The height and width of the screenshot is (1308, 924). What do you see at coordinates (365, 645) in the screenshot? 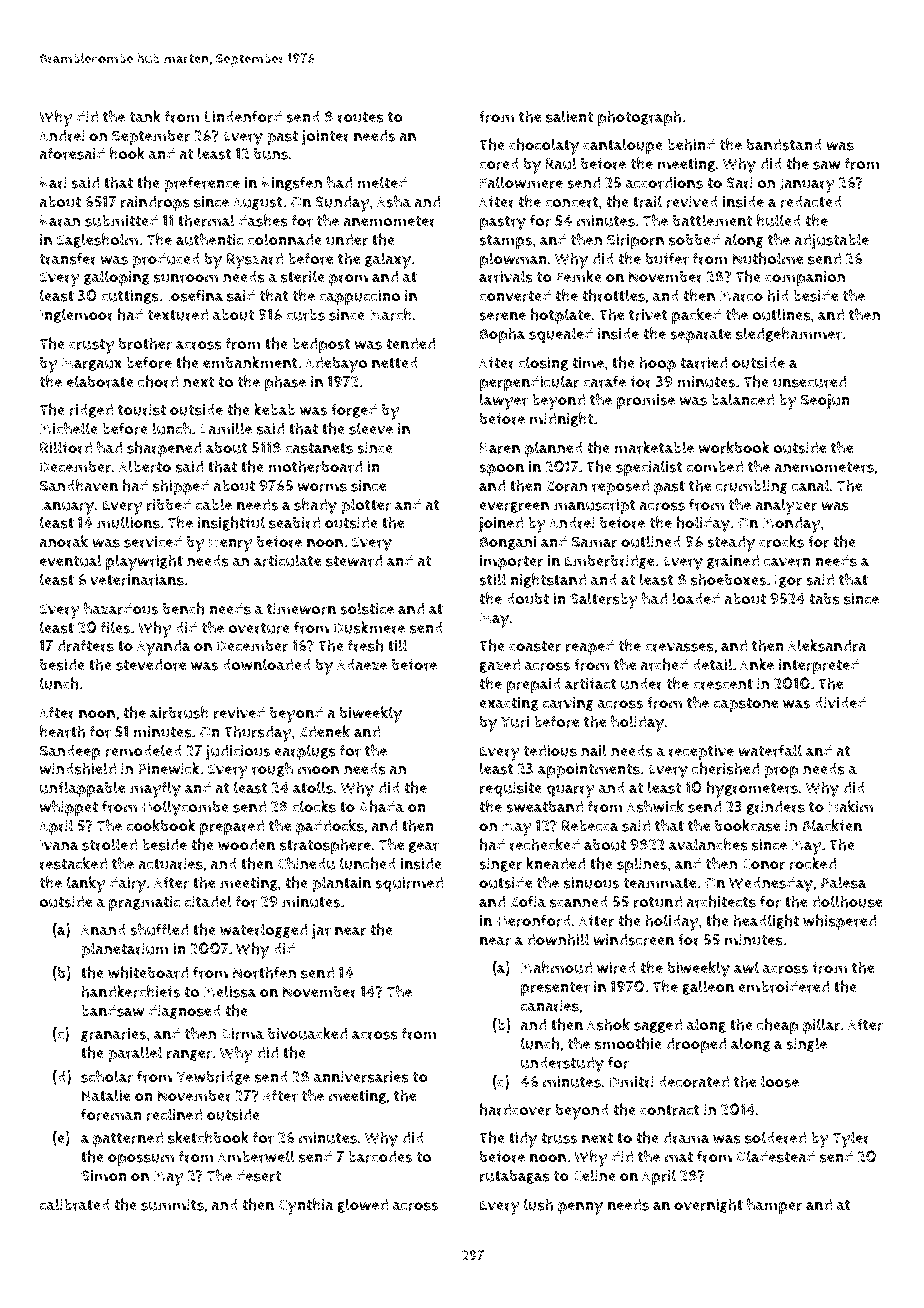
I see `fresh` at bounding box center [365, 645].
